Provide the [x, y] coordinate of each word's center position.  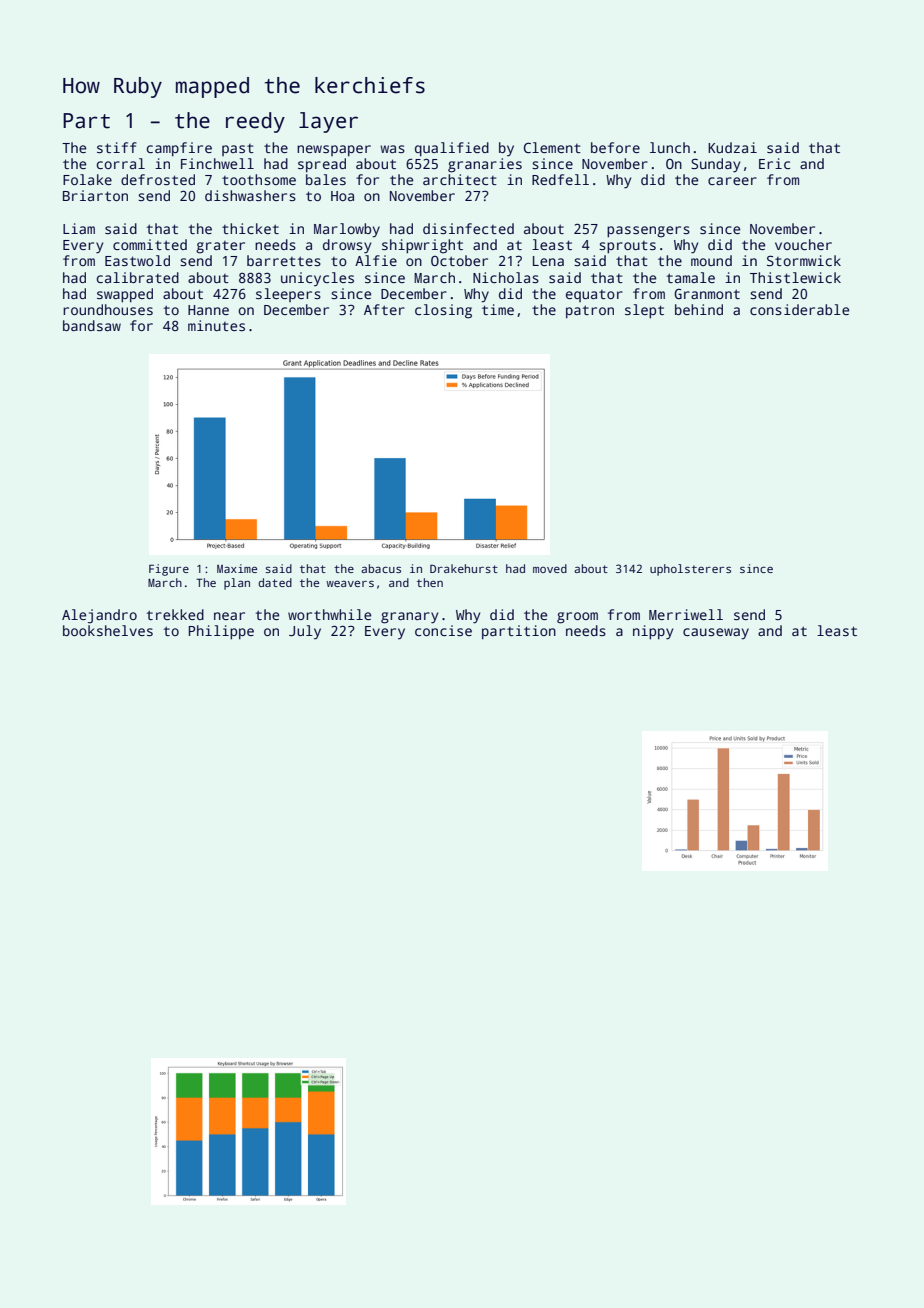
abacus [381, 568]
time [498, 309]
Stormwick [804, 260]
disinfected [468, 228]
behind [699, 309]
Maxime [237, 568]
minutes [216, 325]
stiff [117, 147]
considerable [799, 309]
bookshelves [108, 630]
